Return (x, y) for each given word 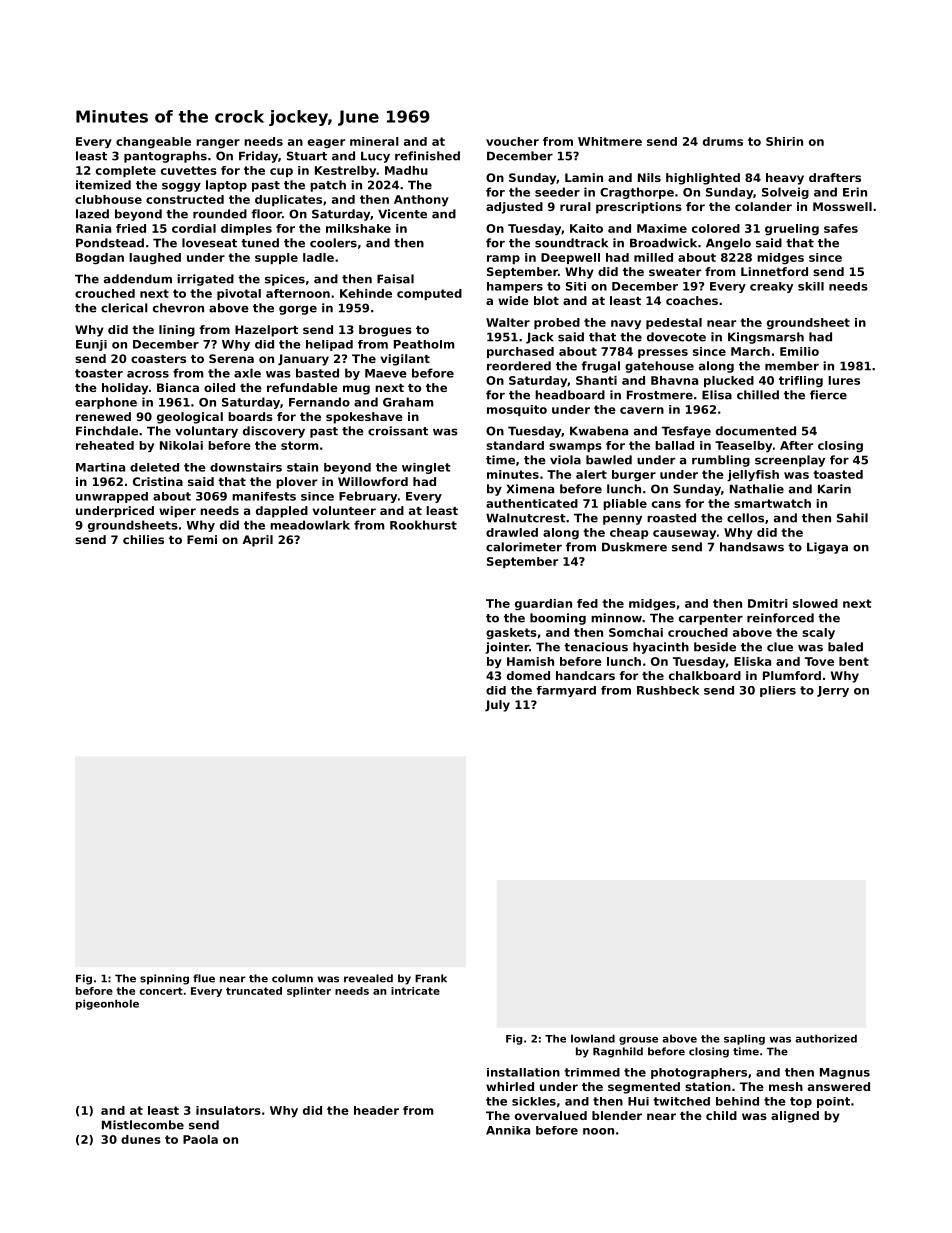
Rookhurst (423, 525)
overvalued (551, 1115)
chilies (143, 539)
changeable (153, 142)
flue (204, 978)
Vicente (402, 214)
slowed (815, 603)
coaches (692, 300)
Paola (200, 1139)
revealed (368, 978)
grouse (638, 1041)
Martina (100, 467)
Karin (834, 489)
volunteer (344, 510)
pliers (778, 691)
